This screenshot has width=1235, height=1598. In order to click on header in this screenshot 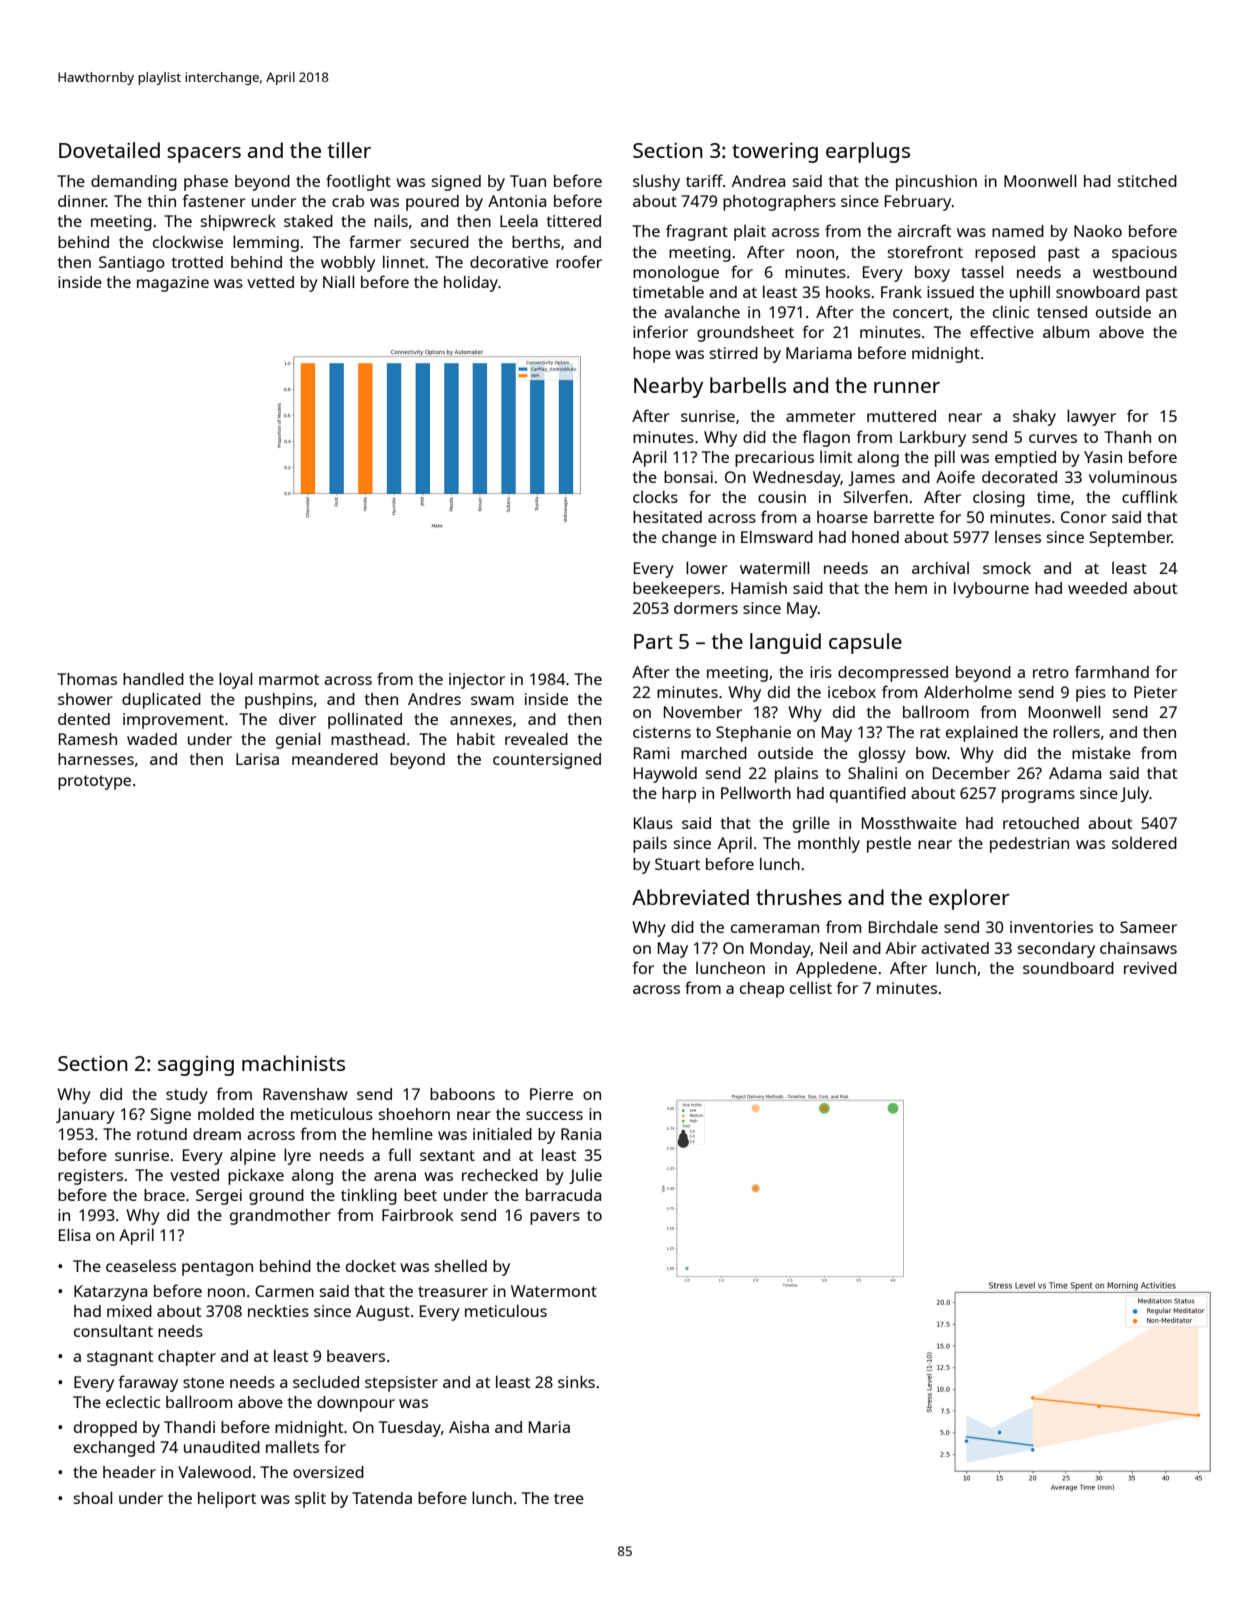, I will do `click(129, 1472)`.
